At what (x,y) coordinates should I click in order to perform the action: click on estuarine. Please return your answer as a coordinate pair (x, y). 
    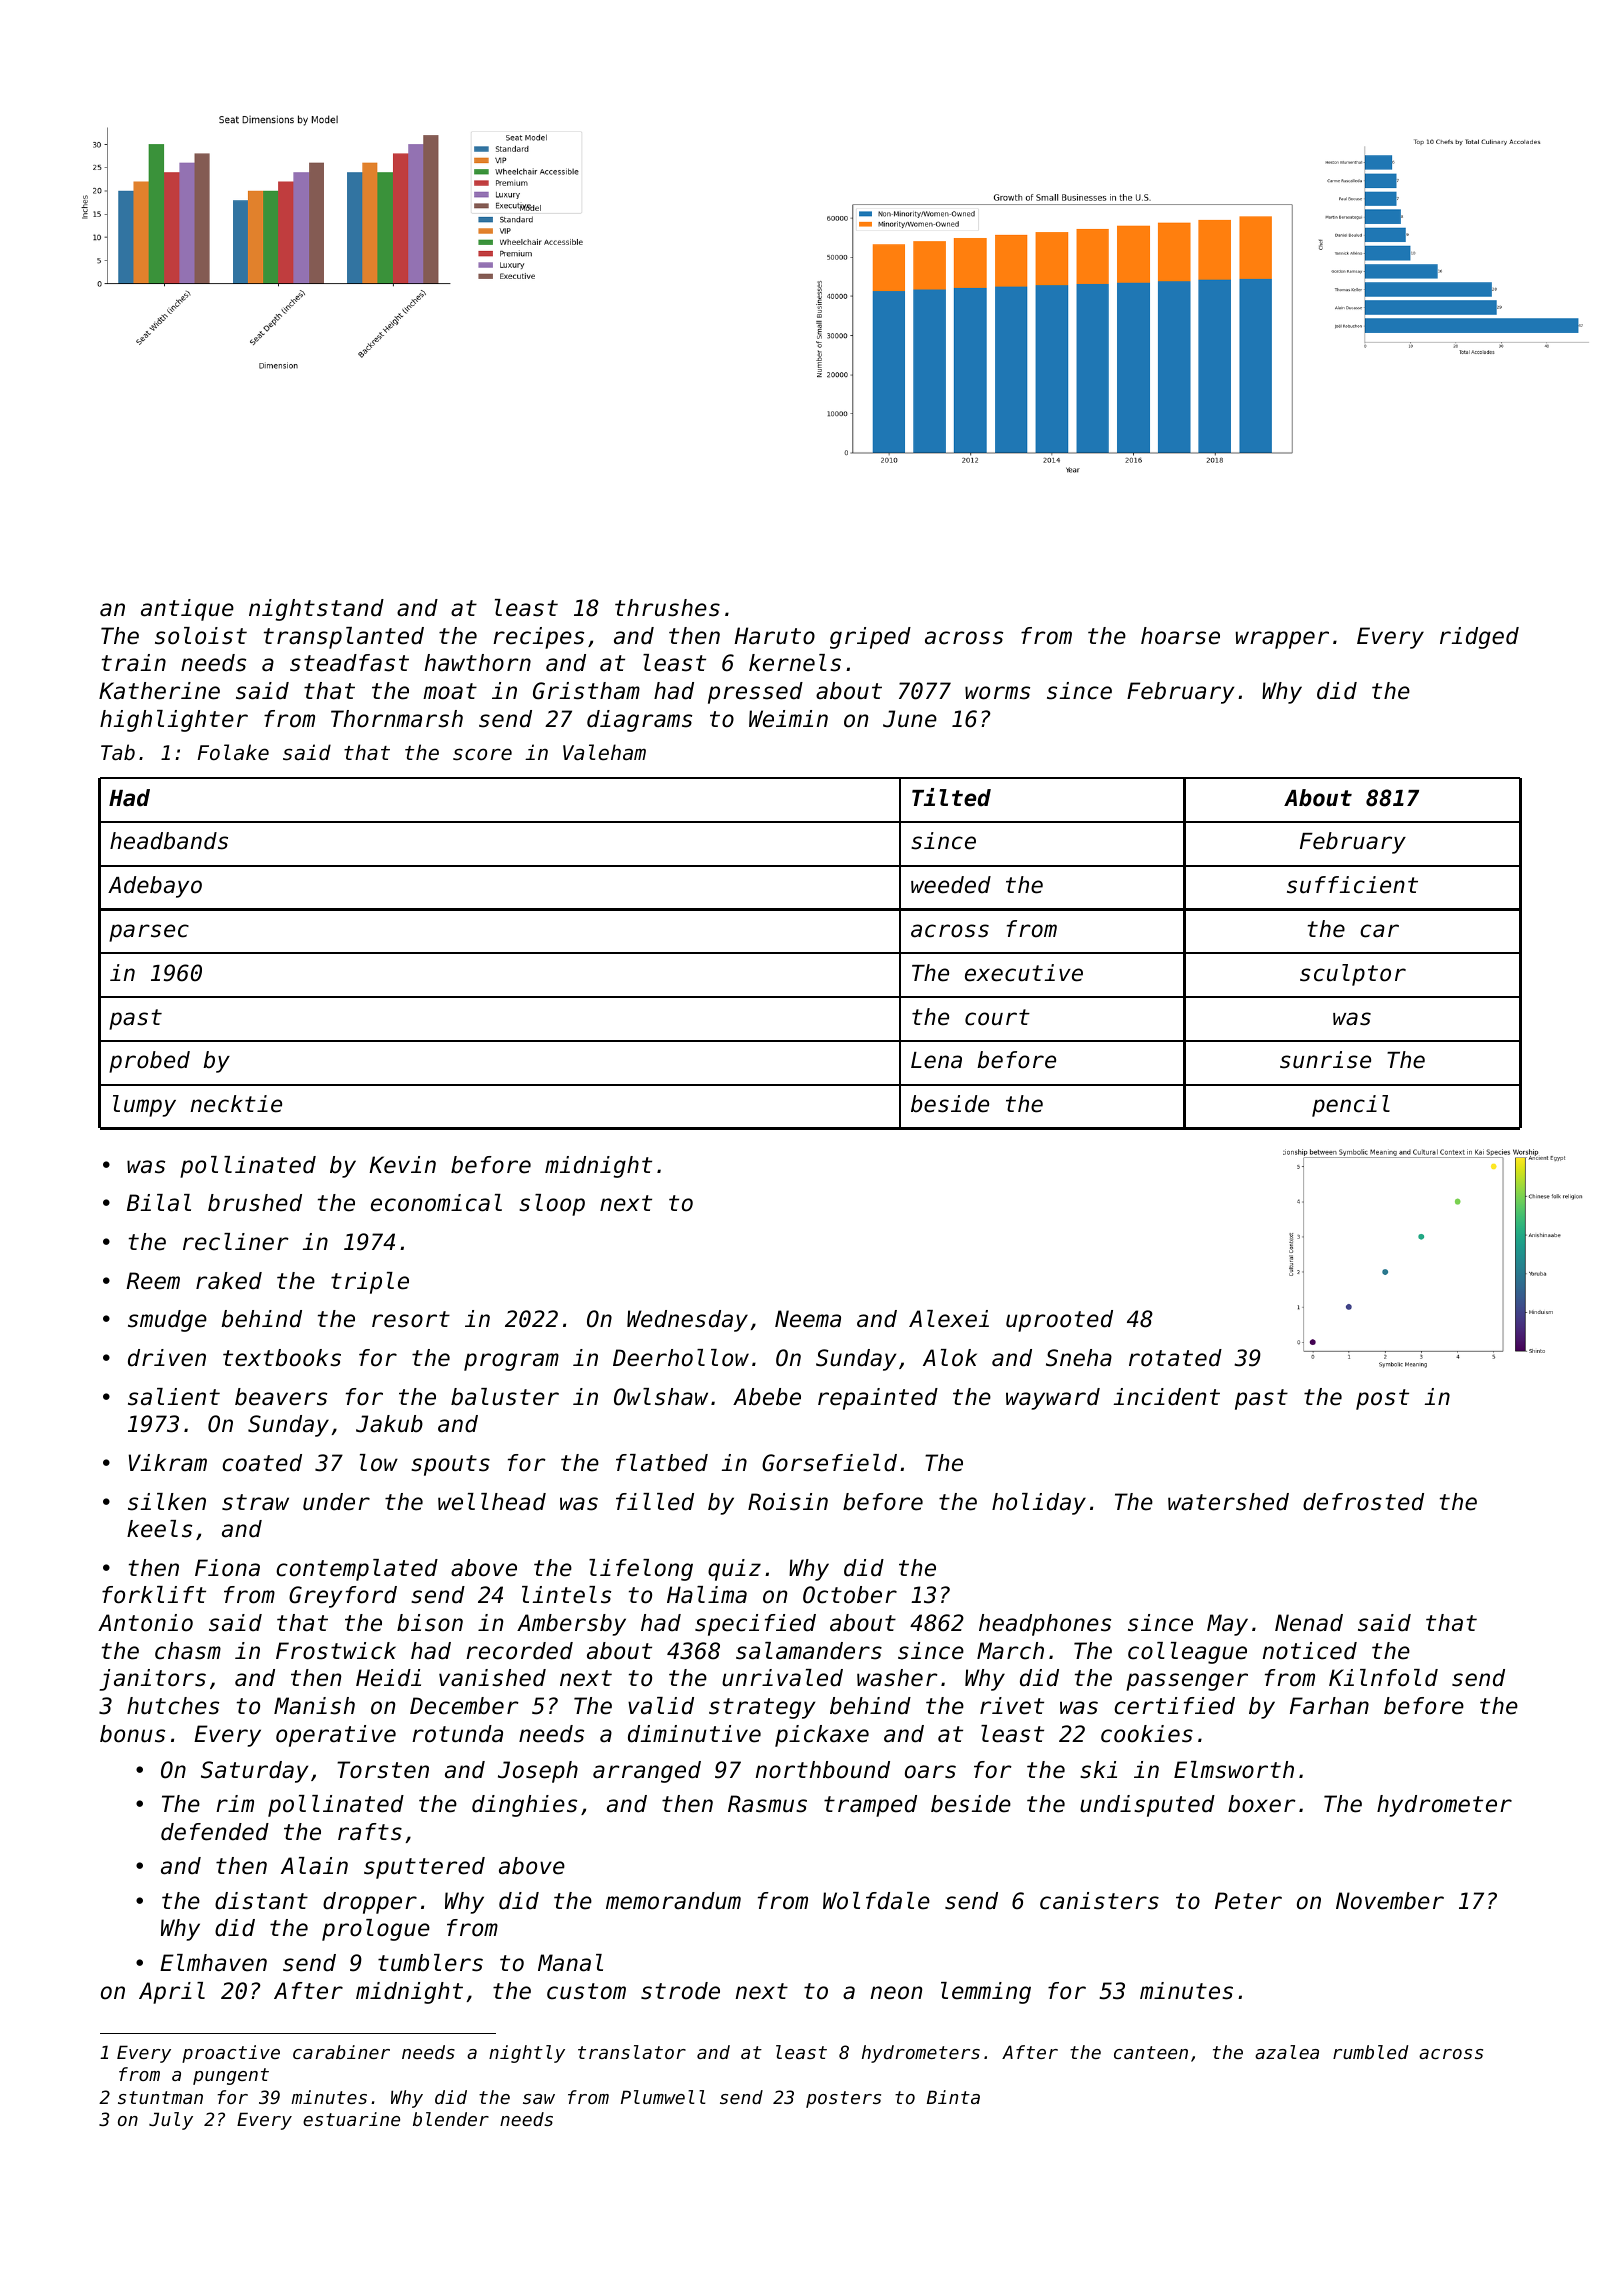
    Looking at the image, I should click on (351, 2119).
